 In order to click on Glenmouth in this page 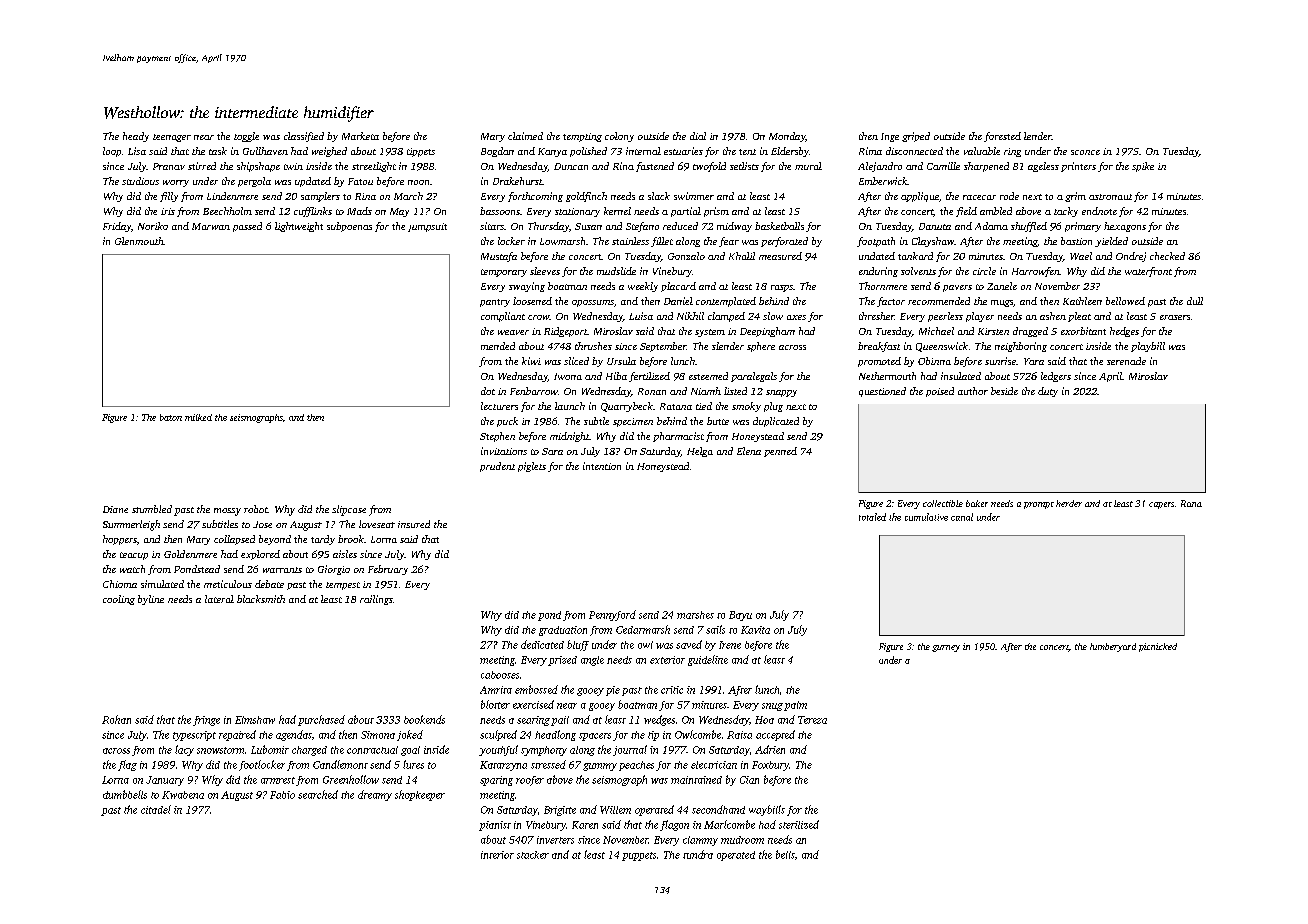, I will do `click(139, 241)`.
